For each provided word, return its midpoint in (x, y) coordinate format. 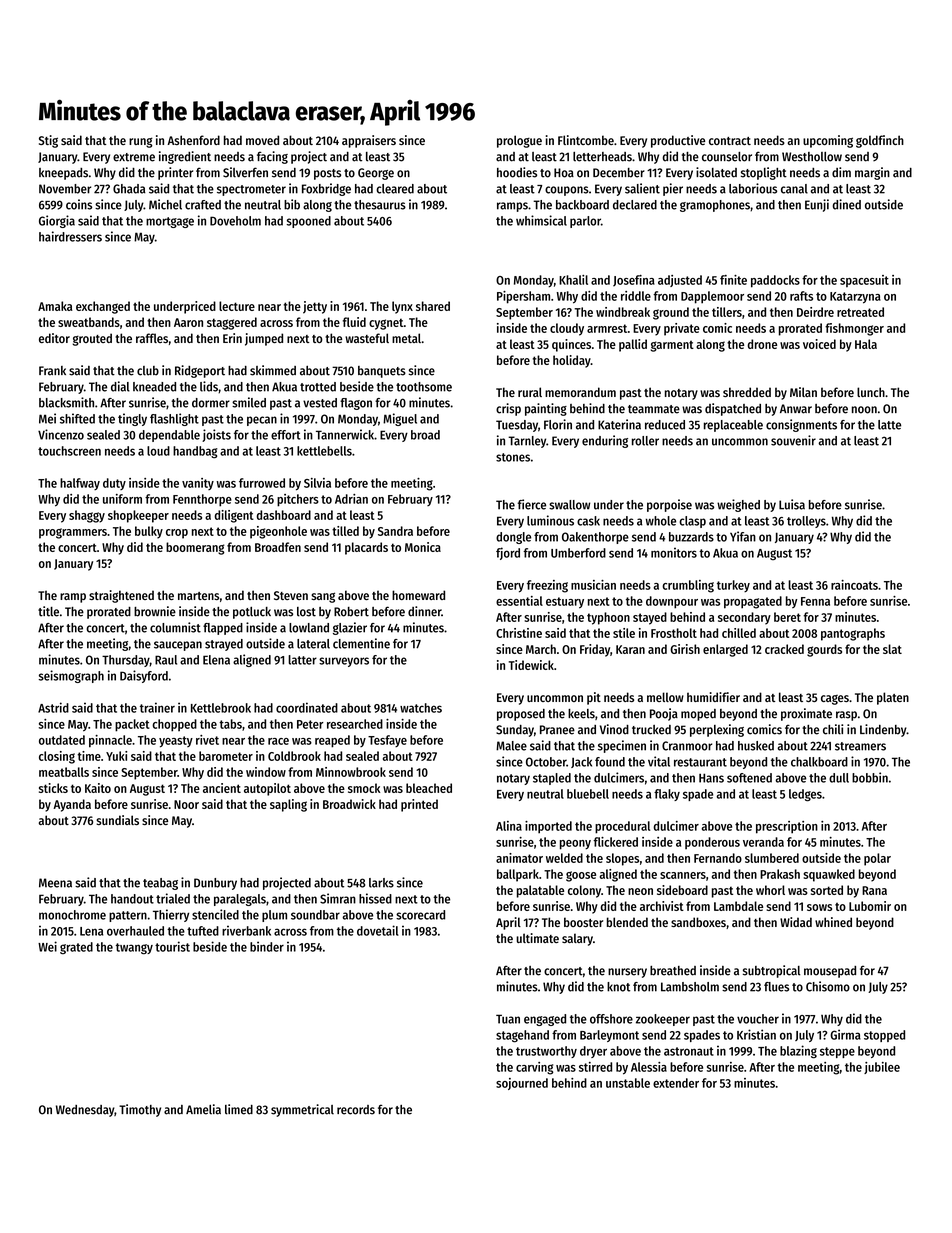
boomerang (195, 548)
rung (141, 142)
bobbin (870, 777)
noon (864, 410)
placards (366, 548)
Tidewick (531, 665)
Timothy (140, 1110)
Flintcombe (586, 140)
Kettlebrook (221, 708)
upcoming (828, 141)
